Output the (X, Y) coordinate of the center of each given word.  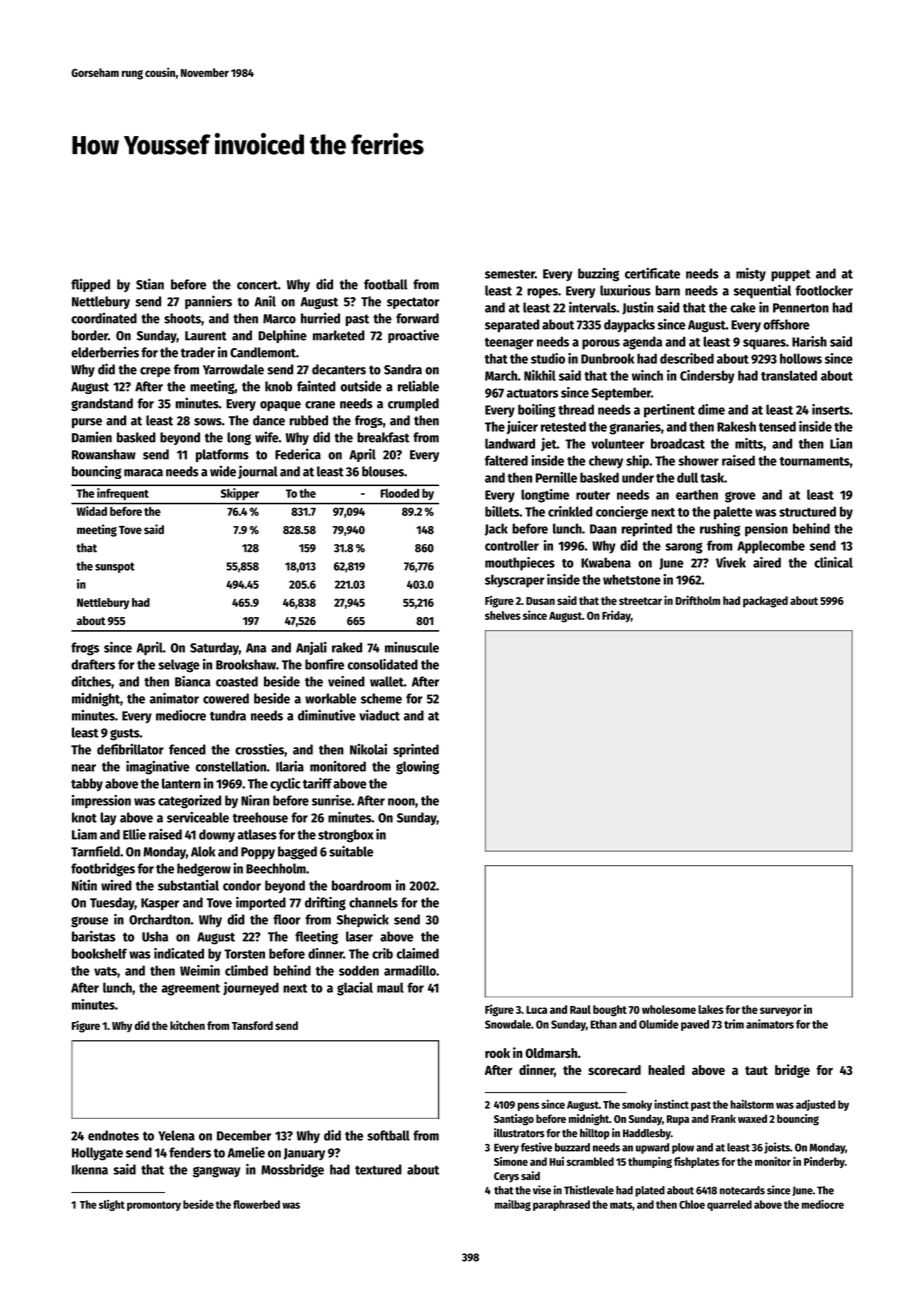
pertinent (669, 411)
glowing (417, 768)
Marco (279, 319)
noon (401, 802)
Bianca (193, 681)
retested (563, 426)
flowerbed (256, 1204)
